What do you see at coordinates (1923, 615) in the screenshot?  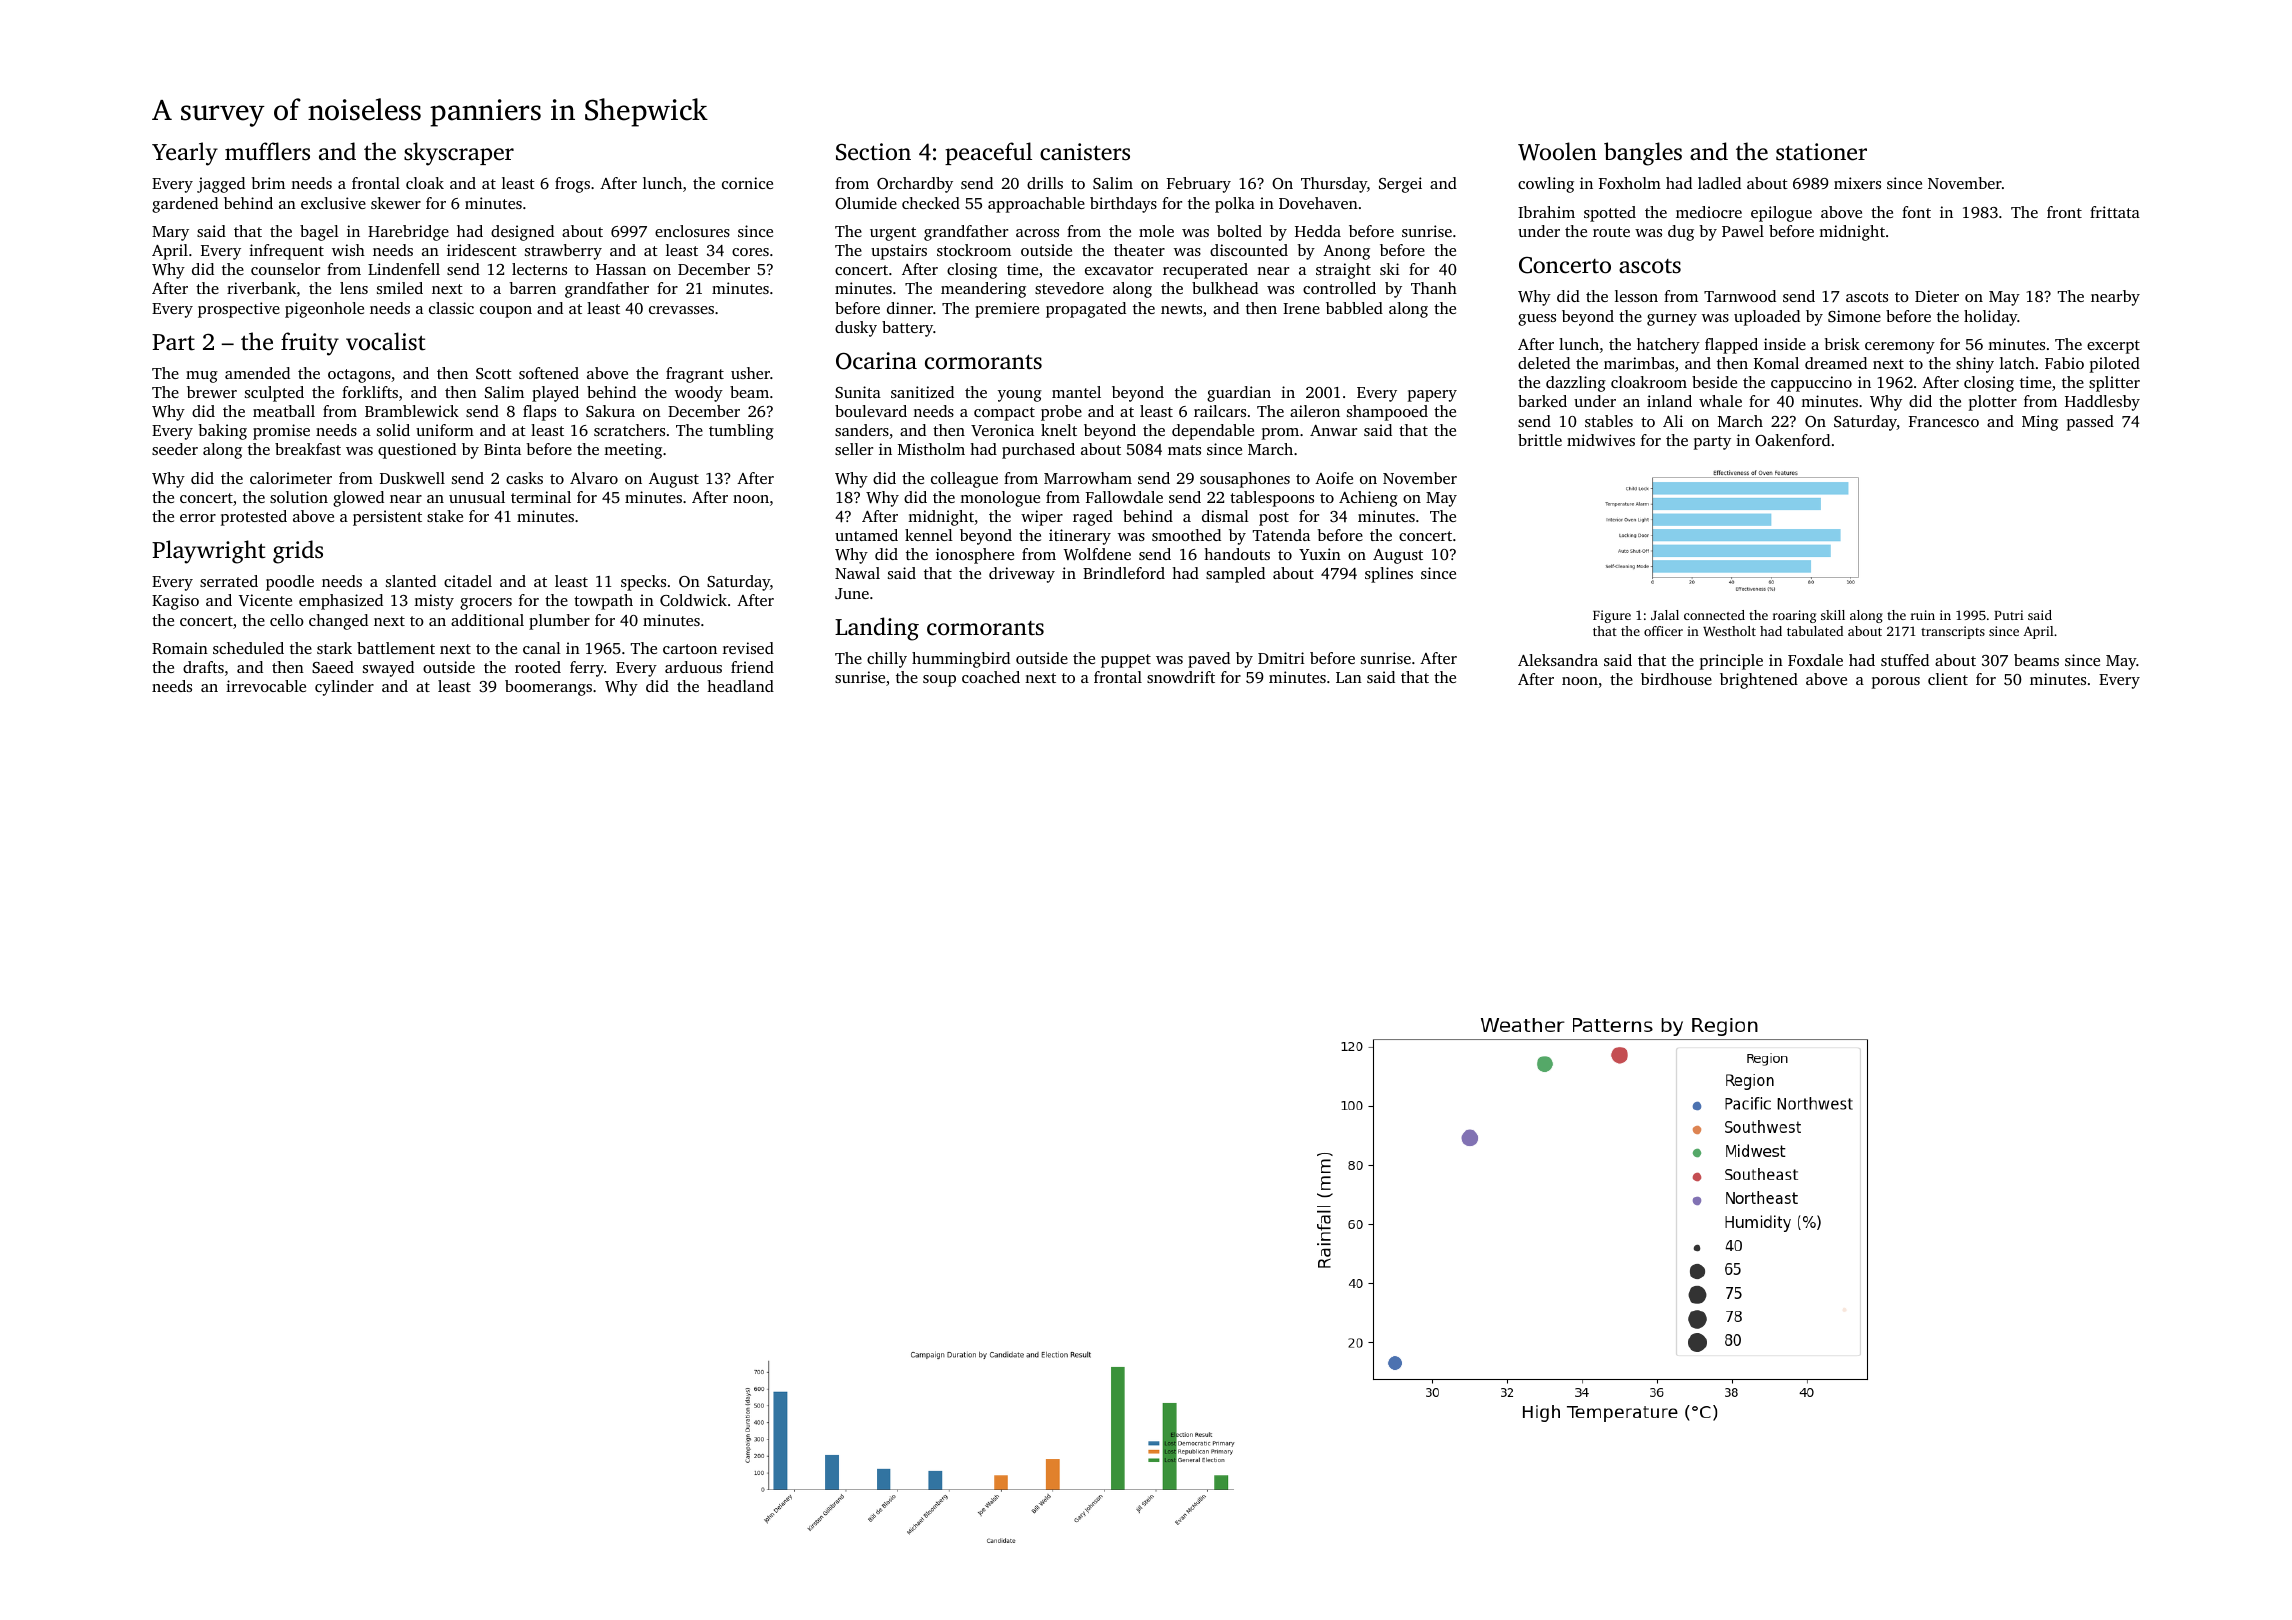 I see `ruin` at bounding box center [1923, 615].
